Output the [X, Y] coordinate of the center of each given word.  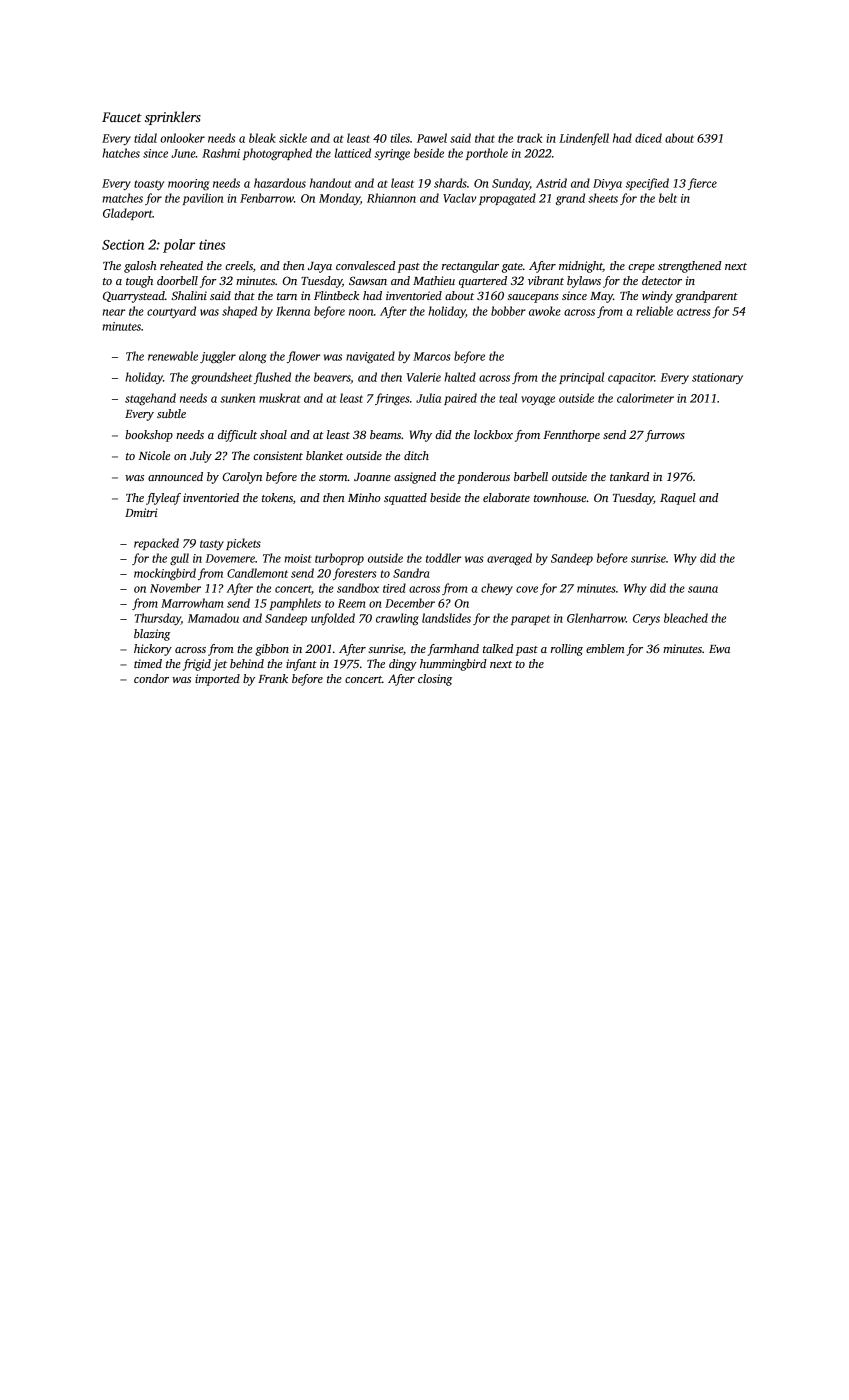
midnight [581, 267]
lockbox [493, 434]
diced [648, 138]
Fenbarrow [267, 198]
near [114, 312]
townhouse [560, 497]
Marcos [432, 356]
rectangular [470, 267]
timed [148, 663]
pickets [243, 544]
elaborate [506, 497]
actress [694, 312]
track [529, 138]
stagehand [150, 399]
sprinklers [173, 118]
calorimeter [645, 398]
